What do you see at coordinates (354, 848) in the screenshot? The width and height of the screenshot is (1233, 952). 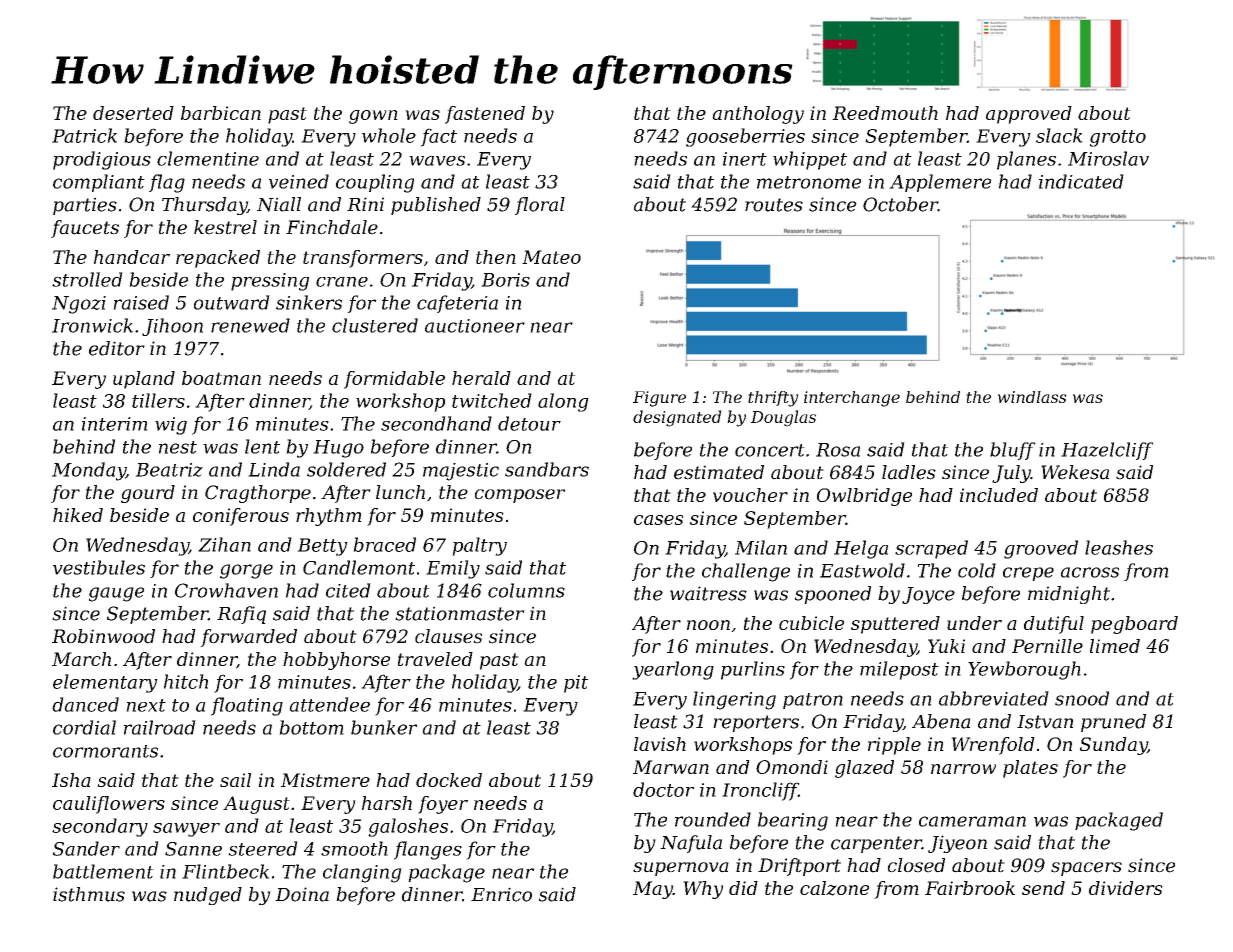 I see `smooth` at bounding box center [354, 848].
